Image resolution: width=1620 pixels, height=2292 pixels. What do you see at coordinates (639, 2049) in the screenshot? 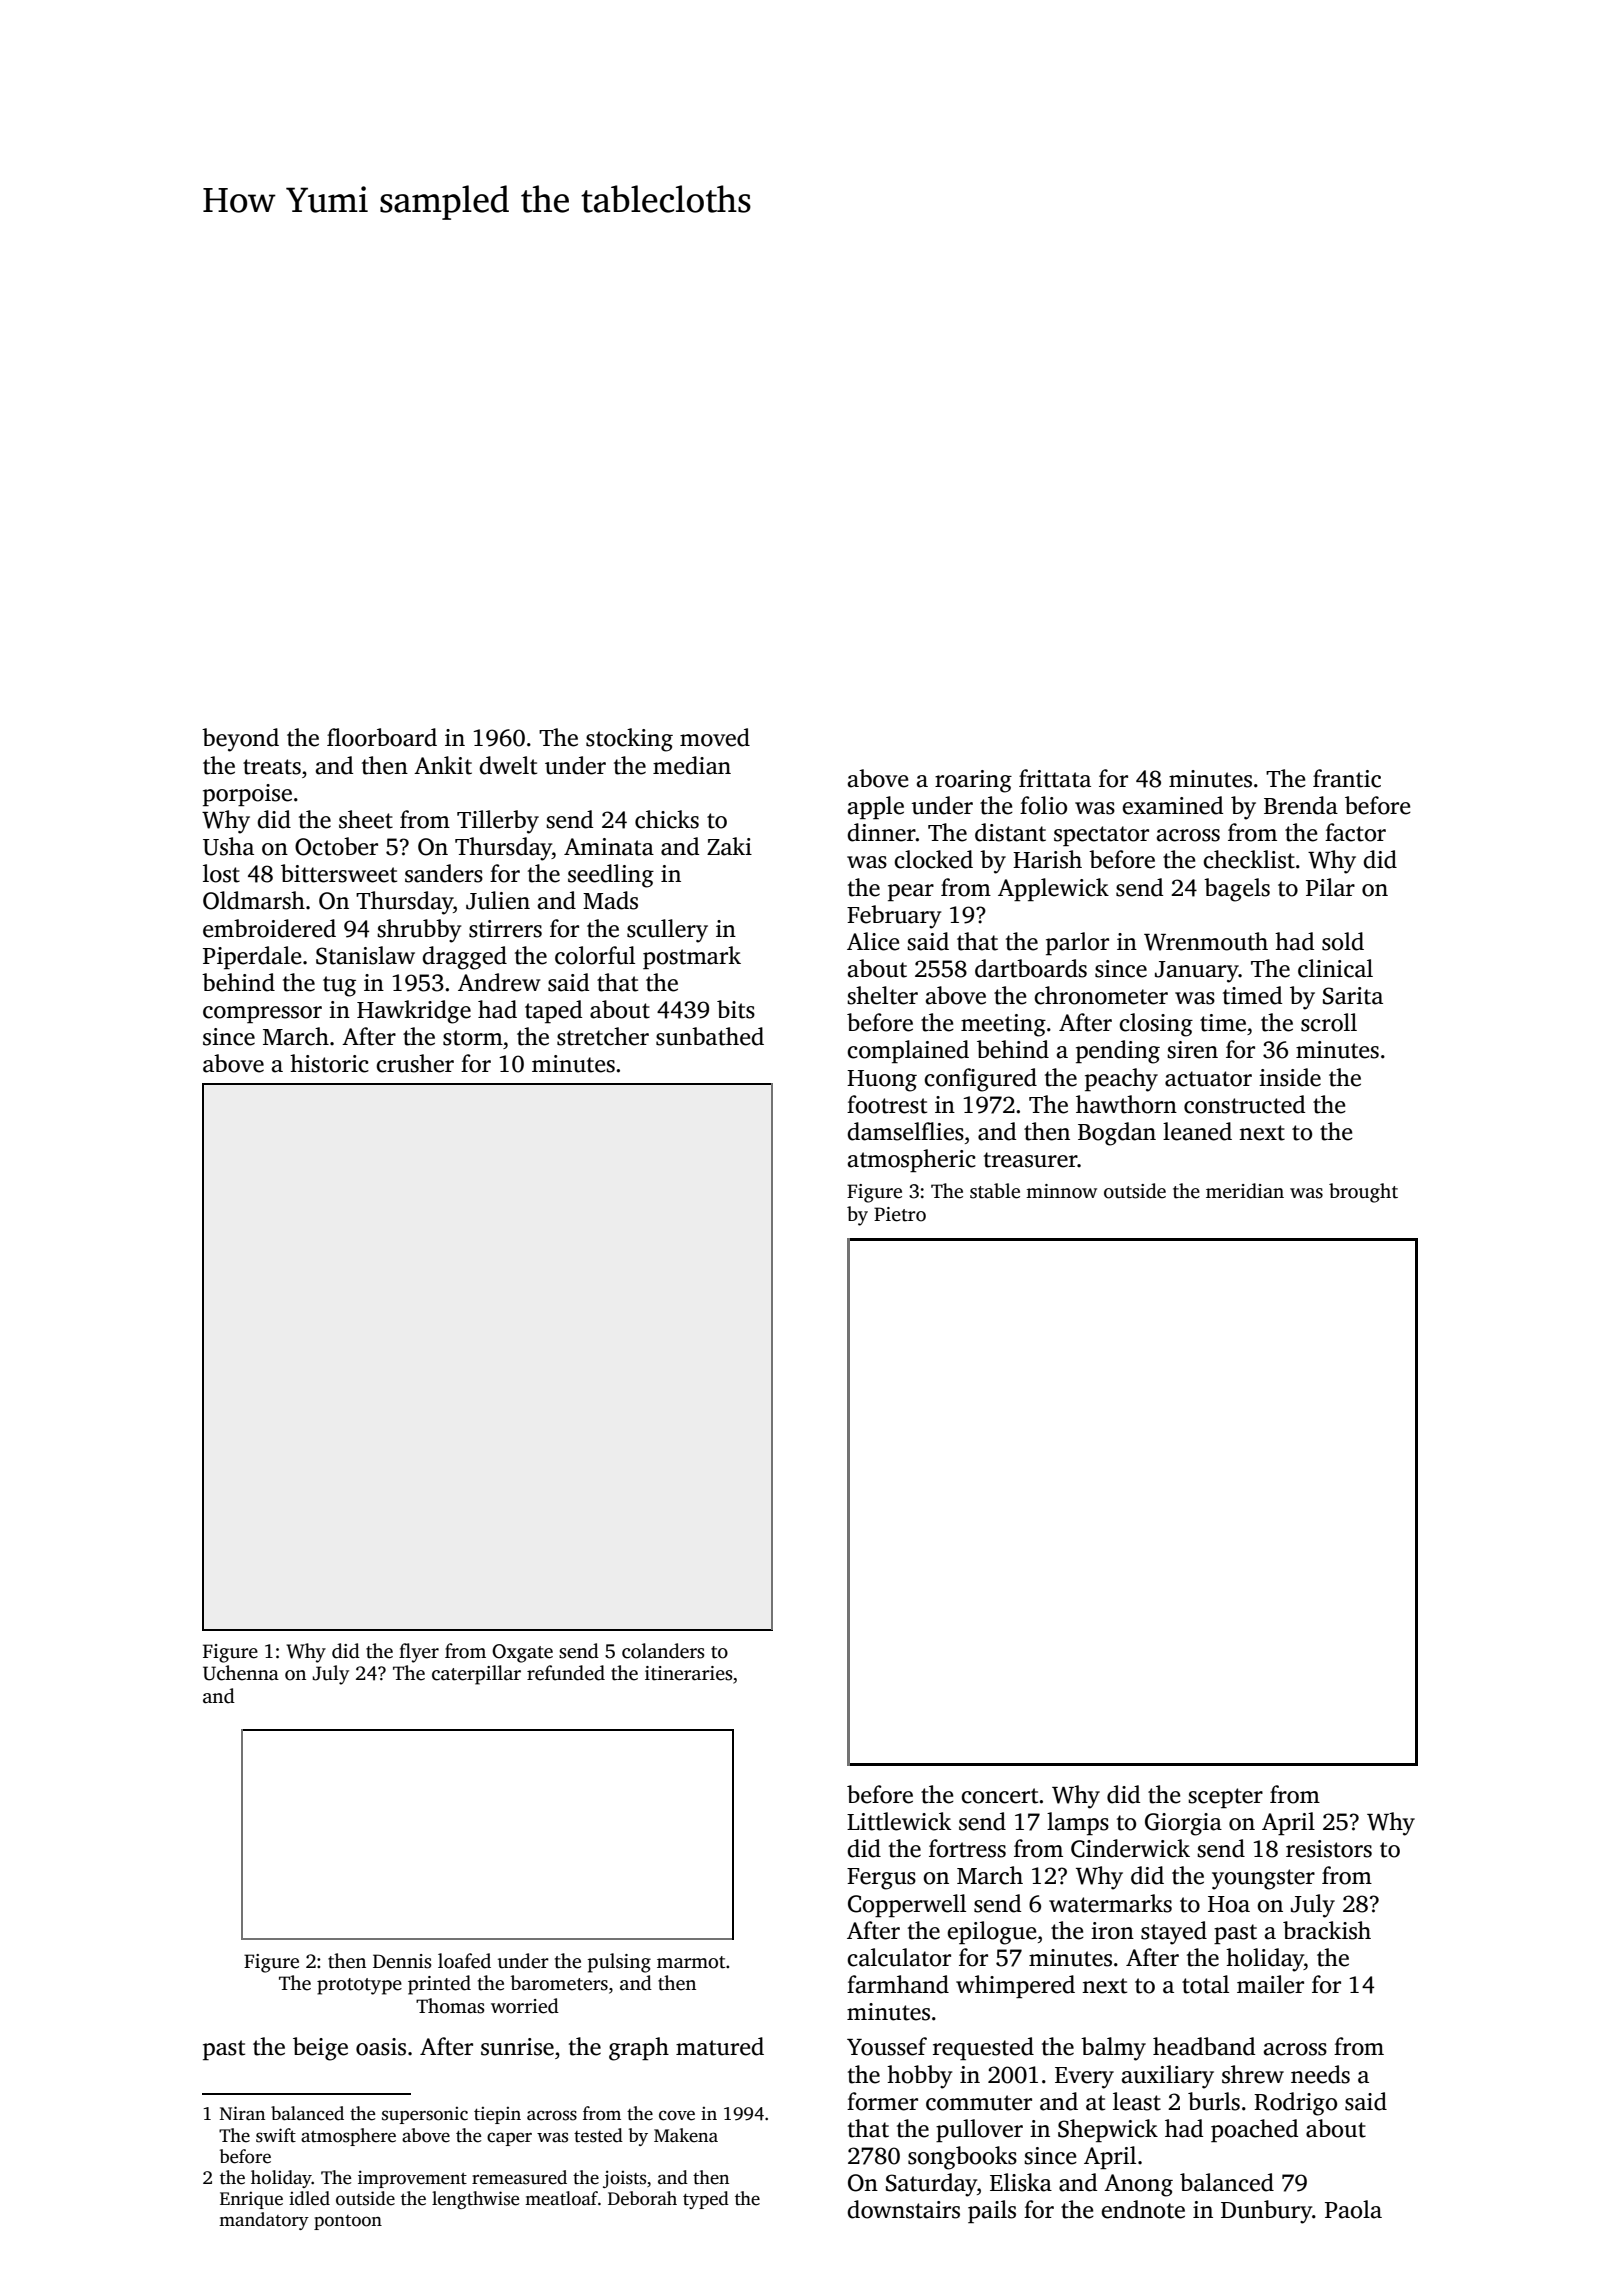
I see `graph` at bounding box center [639, 2049].
